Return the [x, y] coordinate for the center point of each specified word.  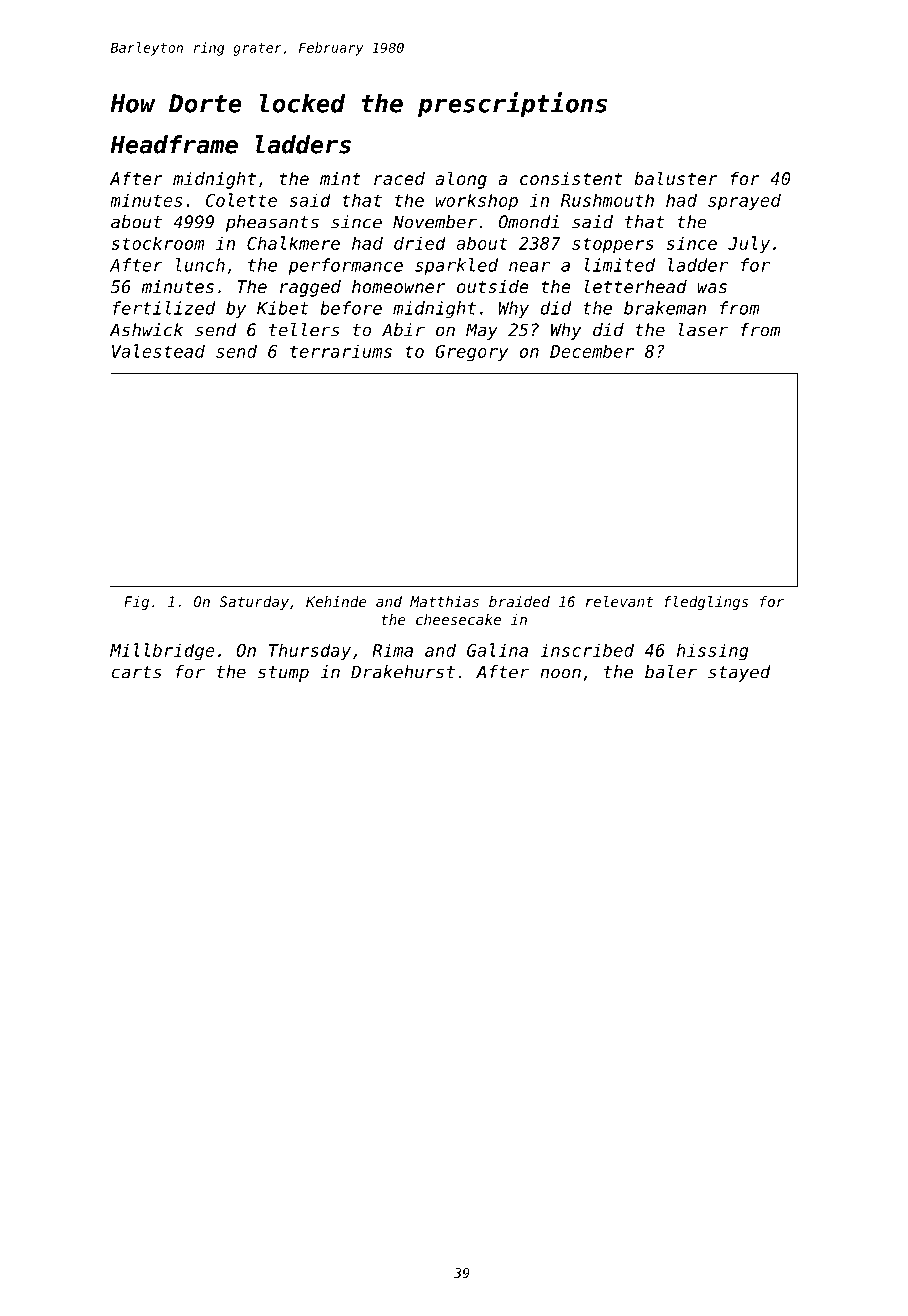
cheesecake [458, 619]
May [482, 331]
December [592, 351]
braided [519, 601]
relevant [619, 601]
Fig [136, 603]
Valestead [158, 351]
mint [340, 178]
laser [703, 330]
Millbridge [162, 652]
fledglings [706, 603]
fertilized [164, 308]
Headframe [174, 144]
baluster [676, 178]
